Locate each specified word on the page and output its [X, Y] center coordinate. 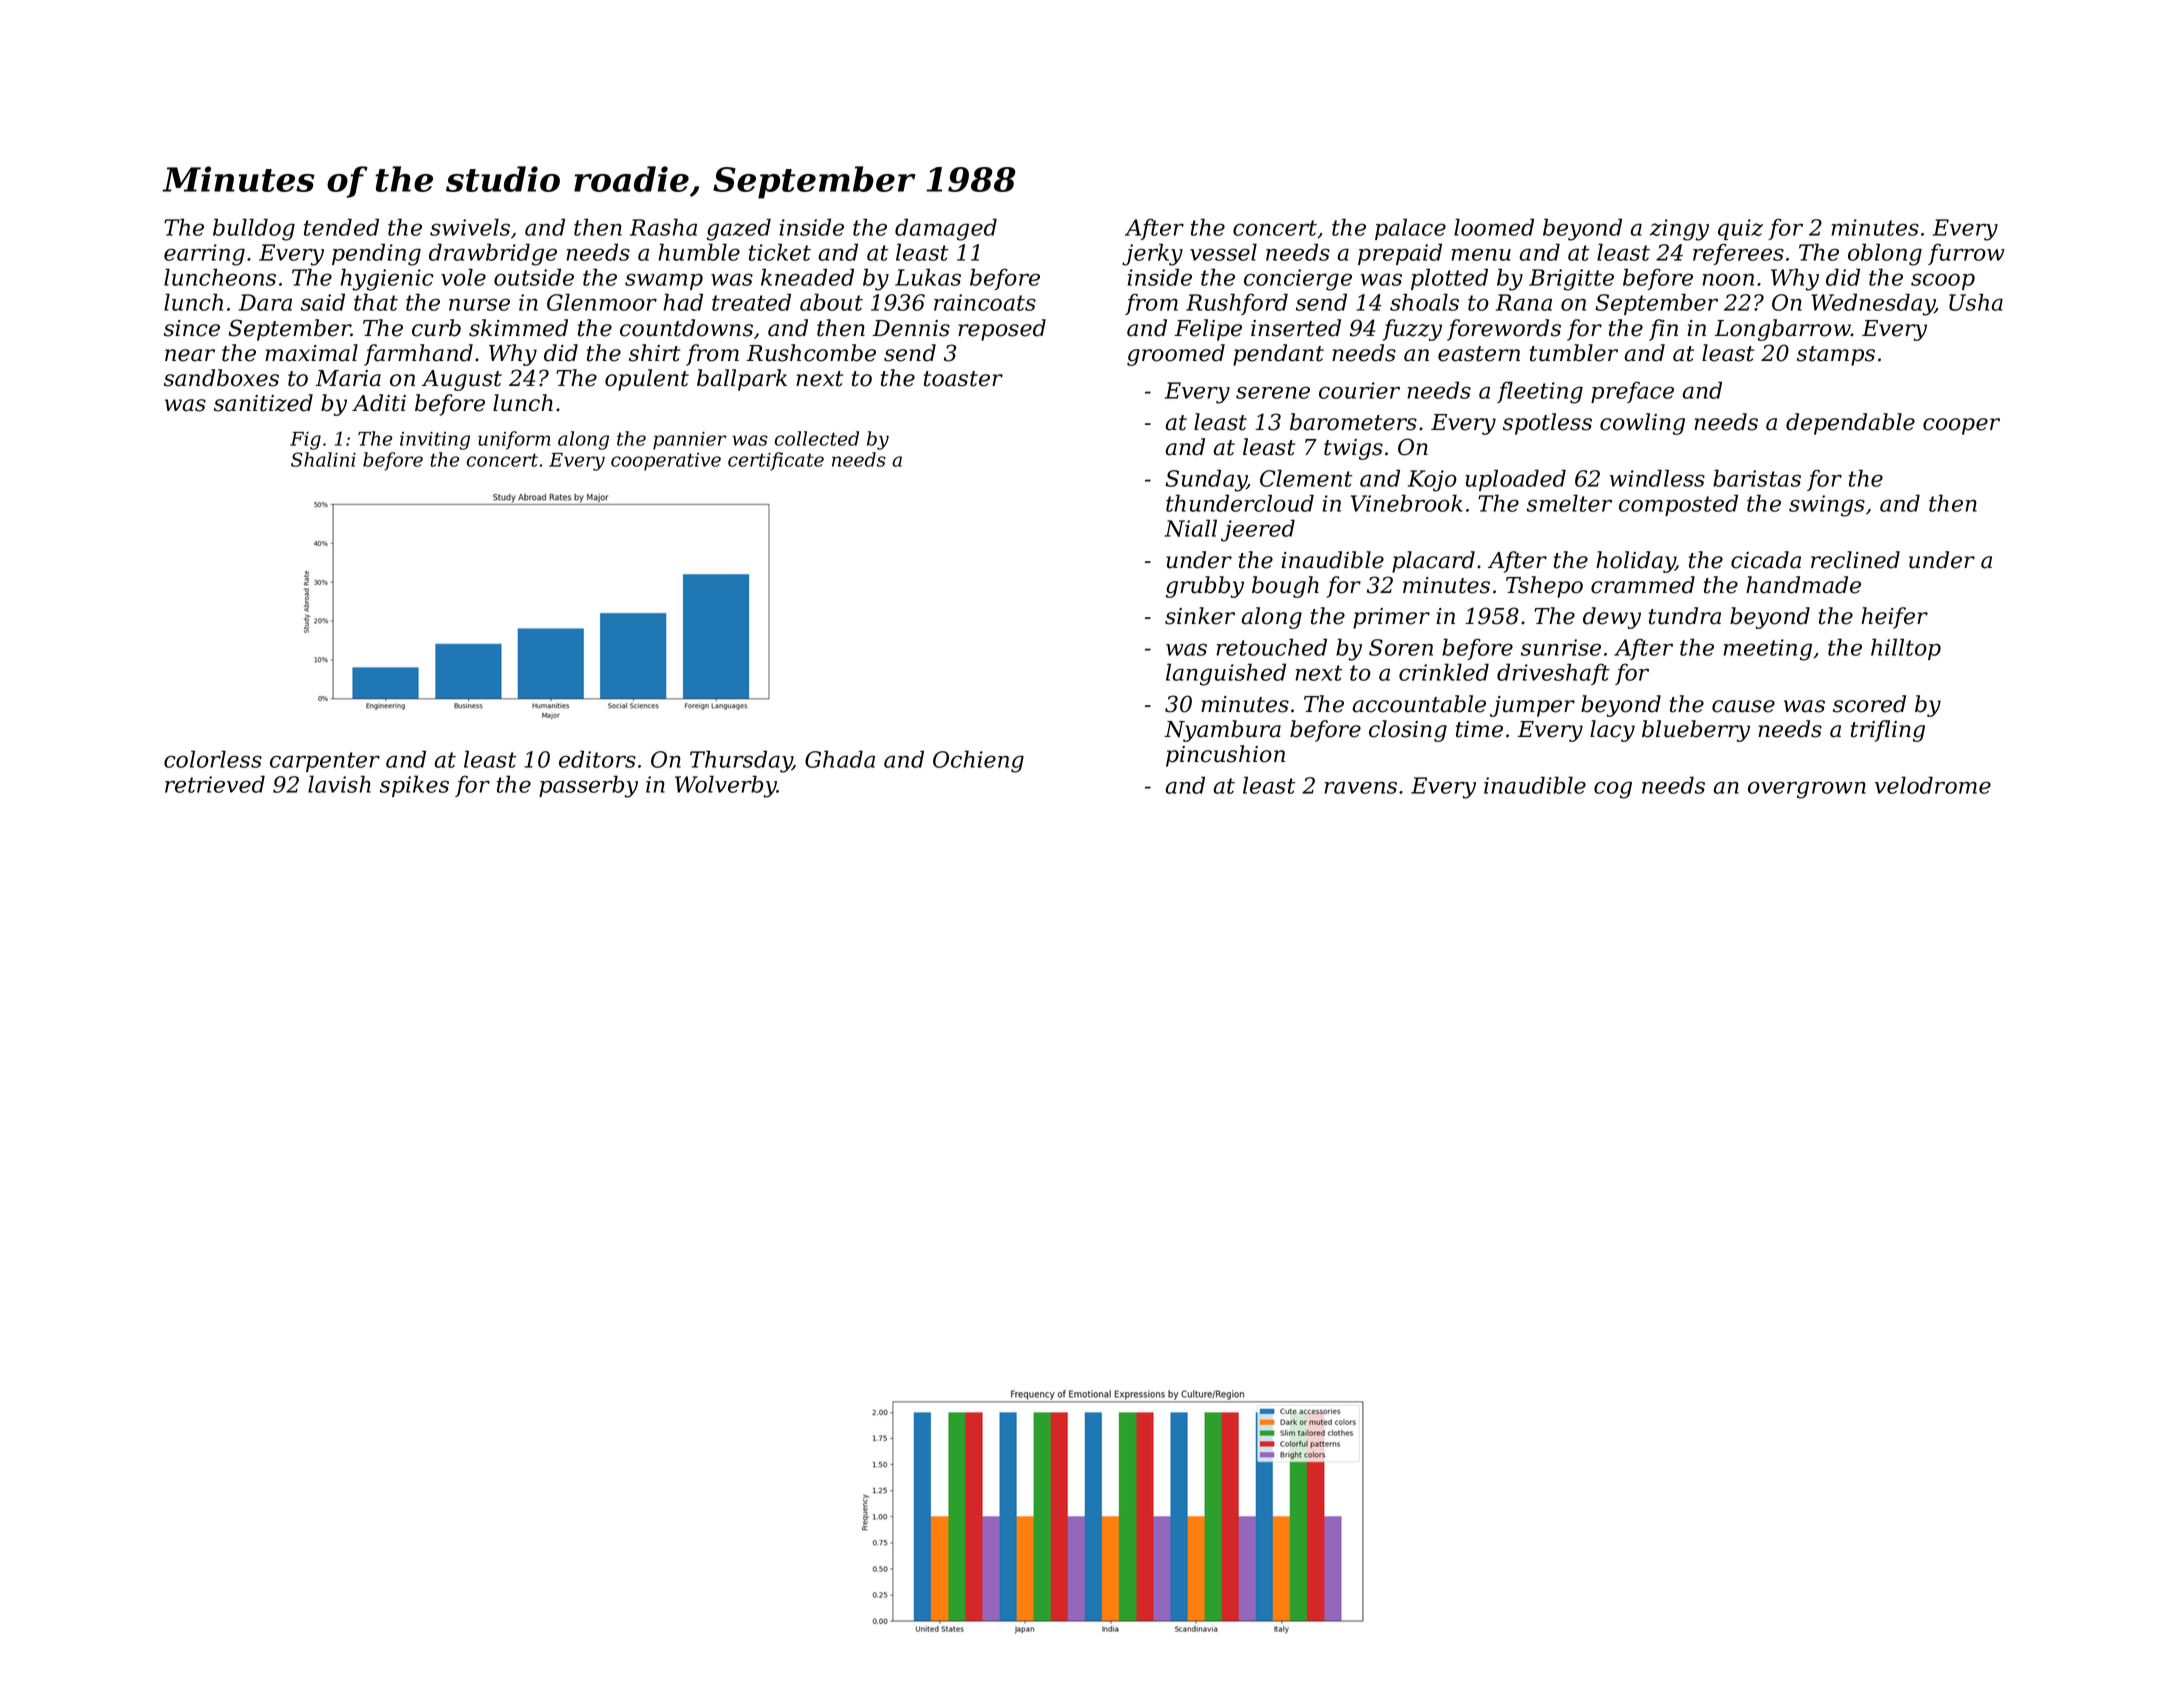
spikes [414, 786]
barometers [1353, 422]
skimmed [518, 328]
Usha [1976, 302]
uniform [514, 440]
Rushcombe [811, 353]
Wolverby [726, 786]
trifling [1888, 731]
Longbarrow [1782, 330]
